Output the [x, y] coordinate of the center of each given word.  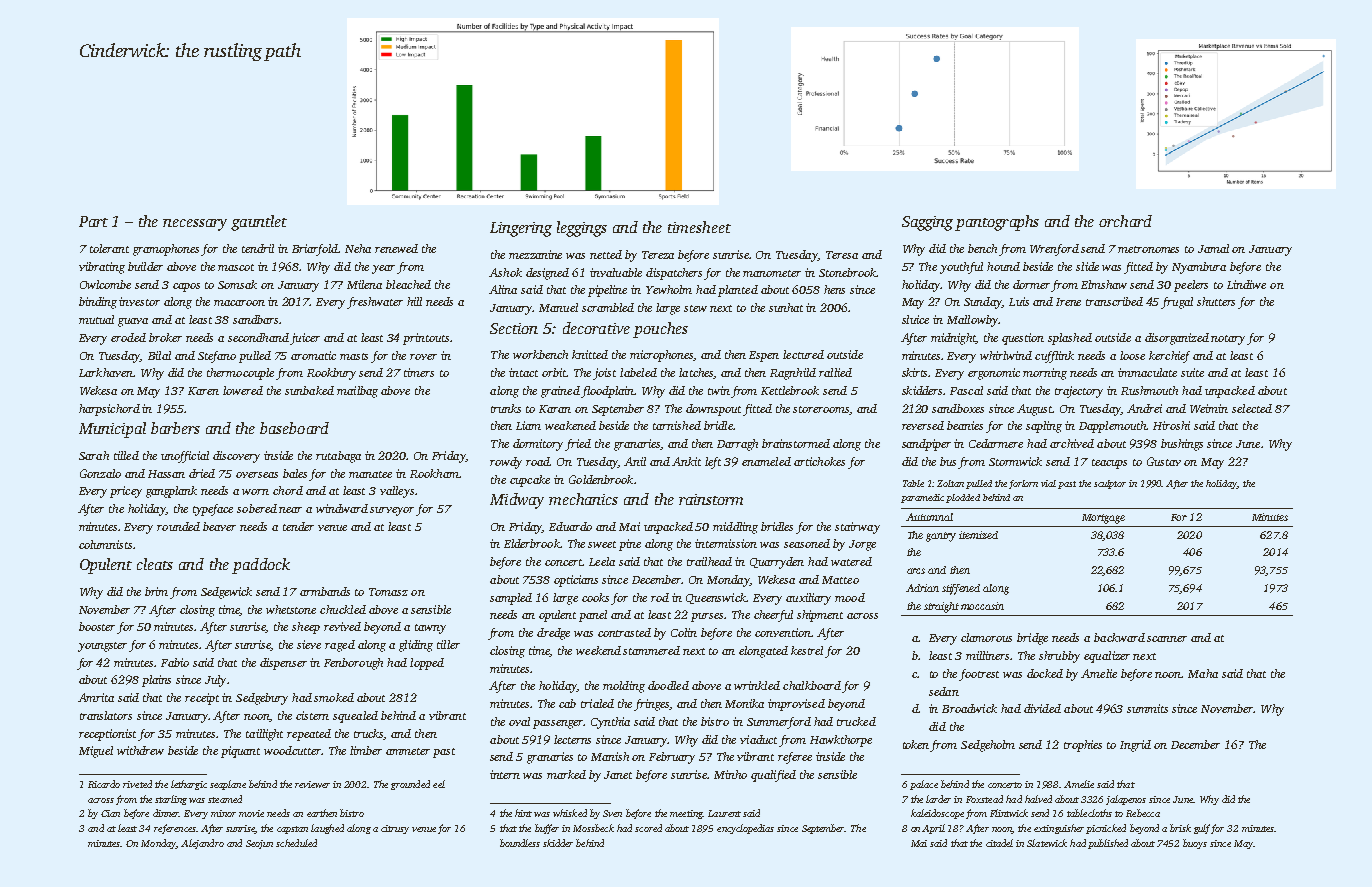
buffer [547, 829]
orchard [1125, 221]
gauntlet [259, 223]
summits [1147, 708]
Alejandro [202, 844]
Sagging [927, 223]
